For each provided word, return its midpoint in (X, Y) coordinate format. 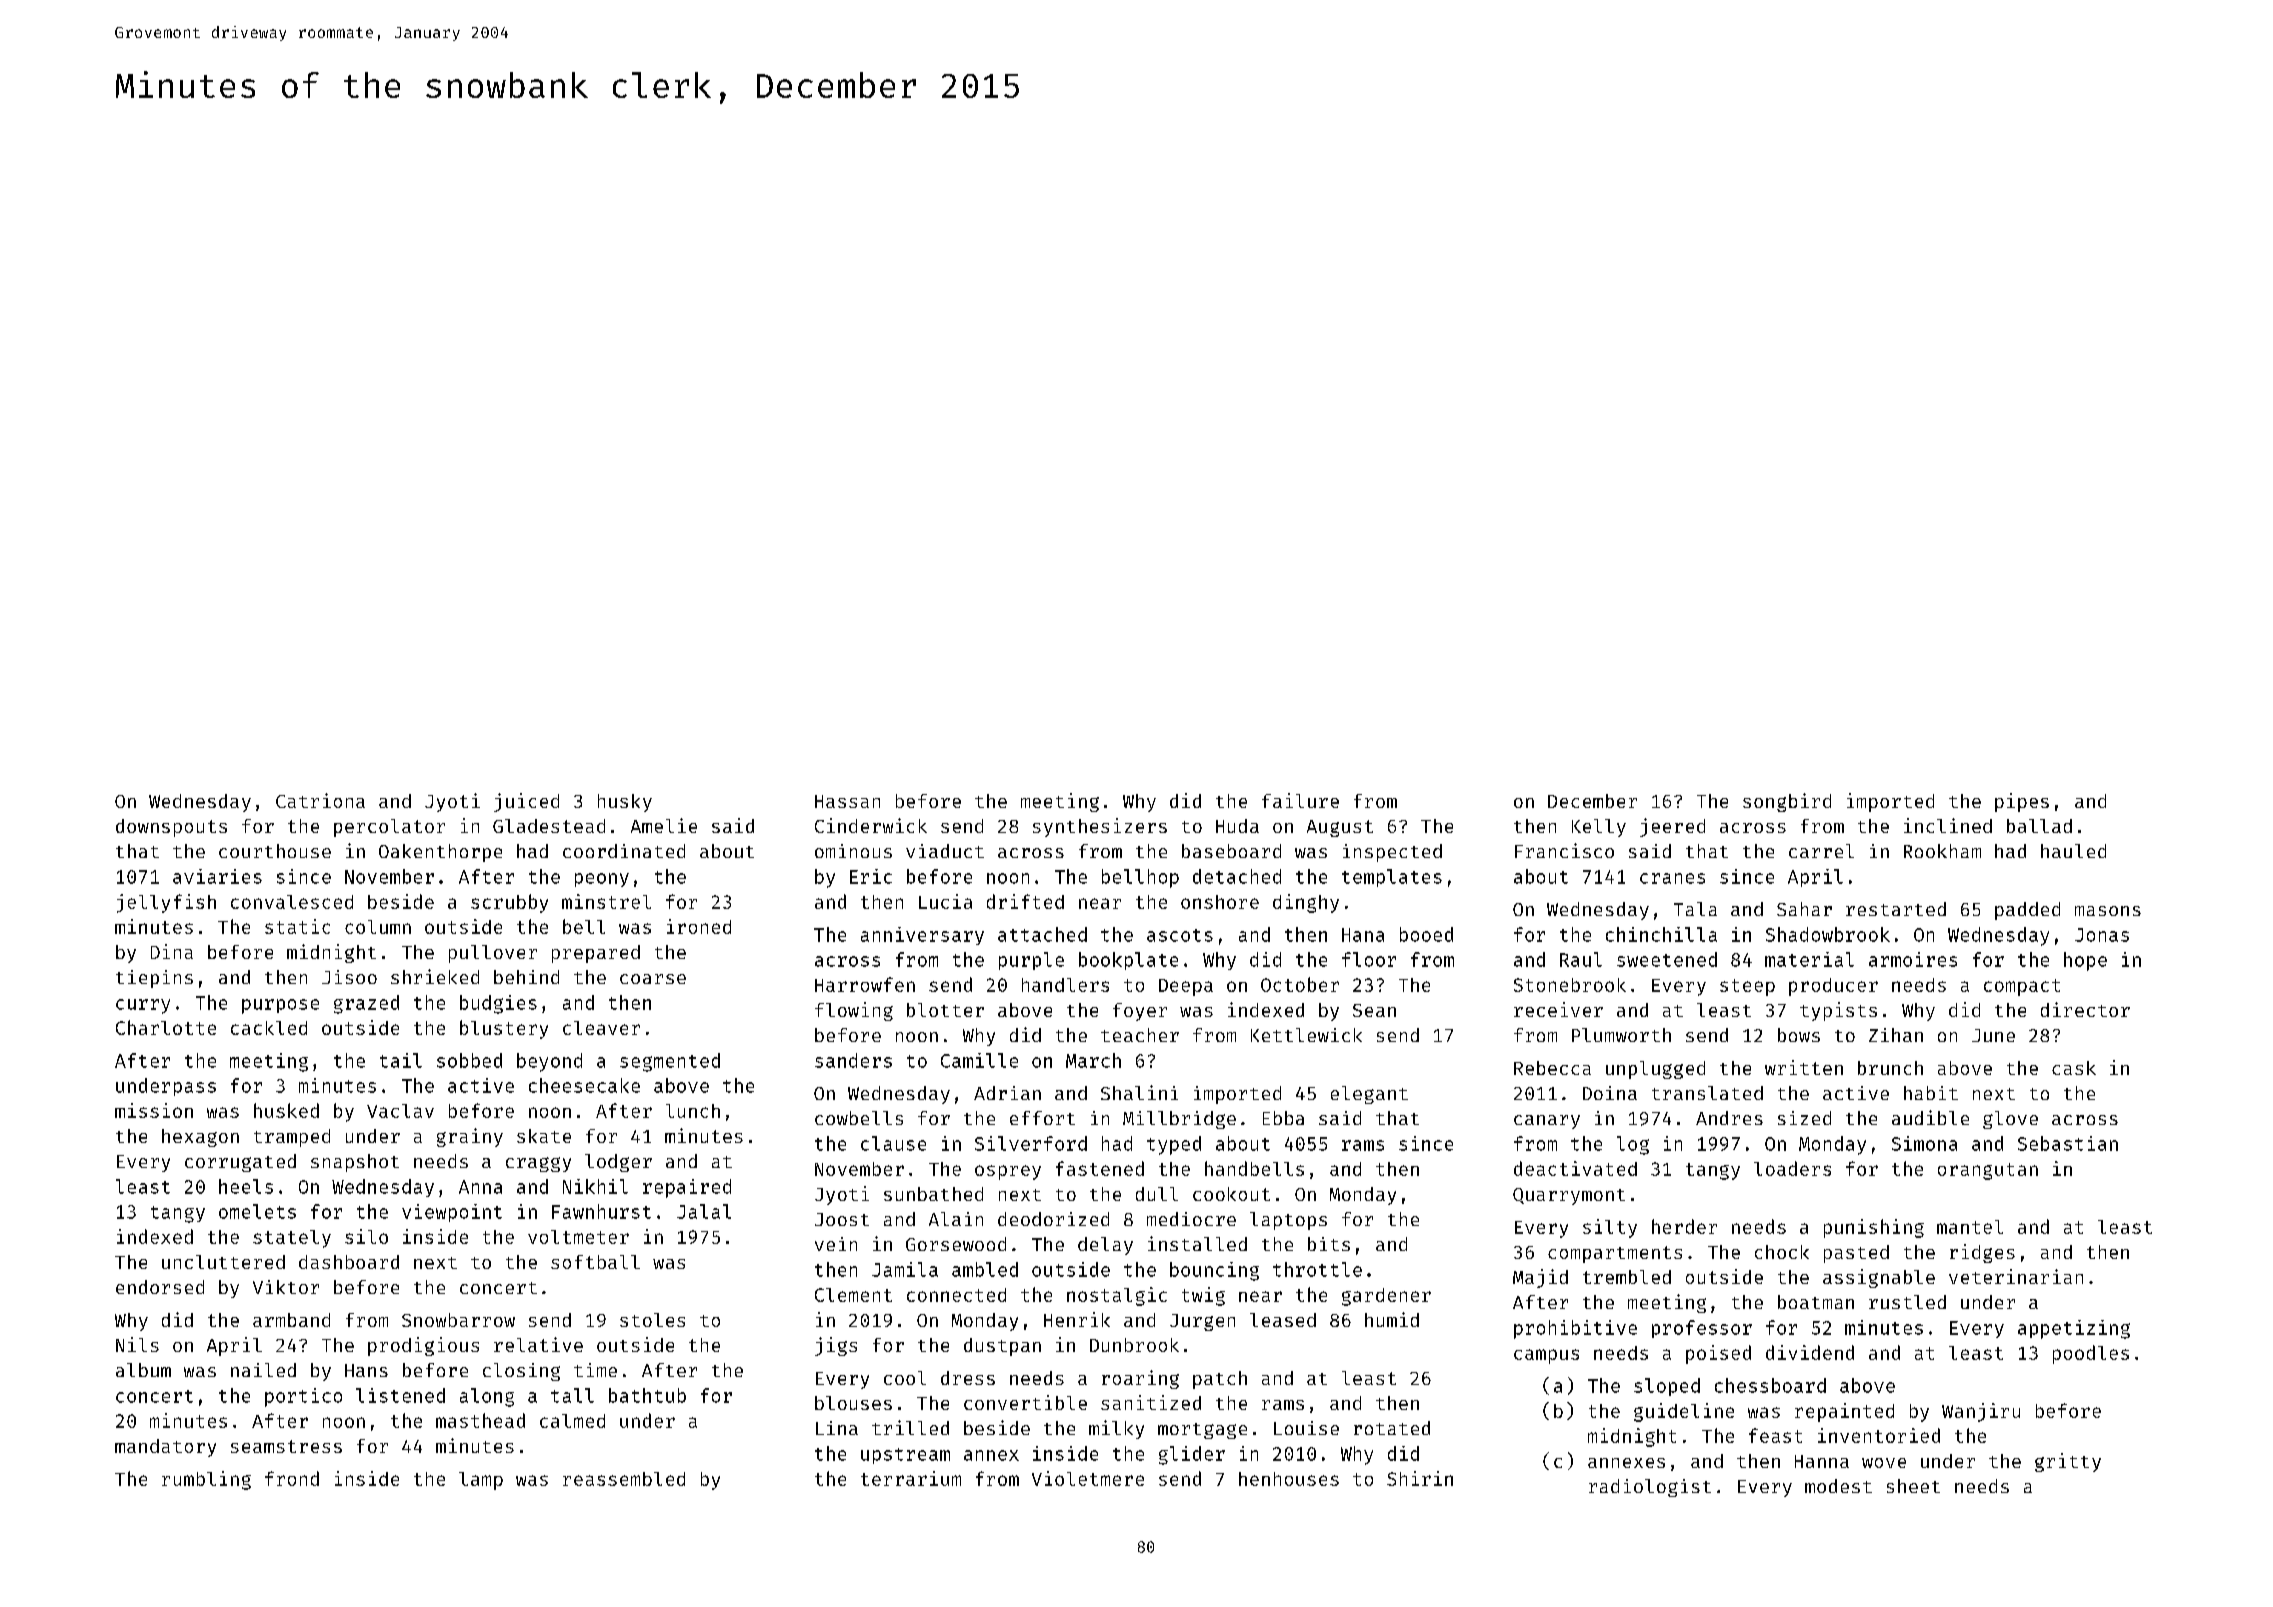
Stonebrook (1570, 985)
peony (602, 880)
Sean (1374, 1010)
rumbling (206, 1480)
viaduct (945, 851)
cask (2074, 1068)
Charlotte (166, 1027)
